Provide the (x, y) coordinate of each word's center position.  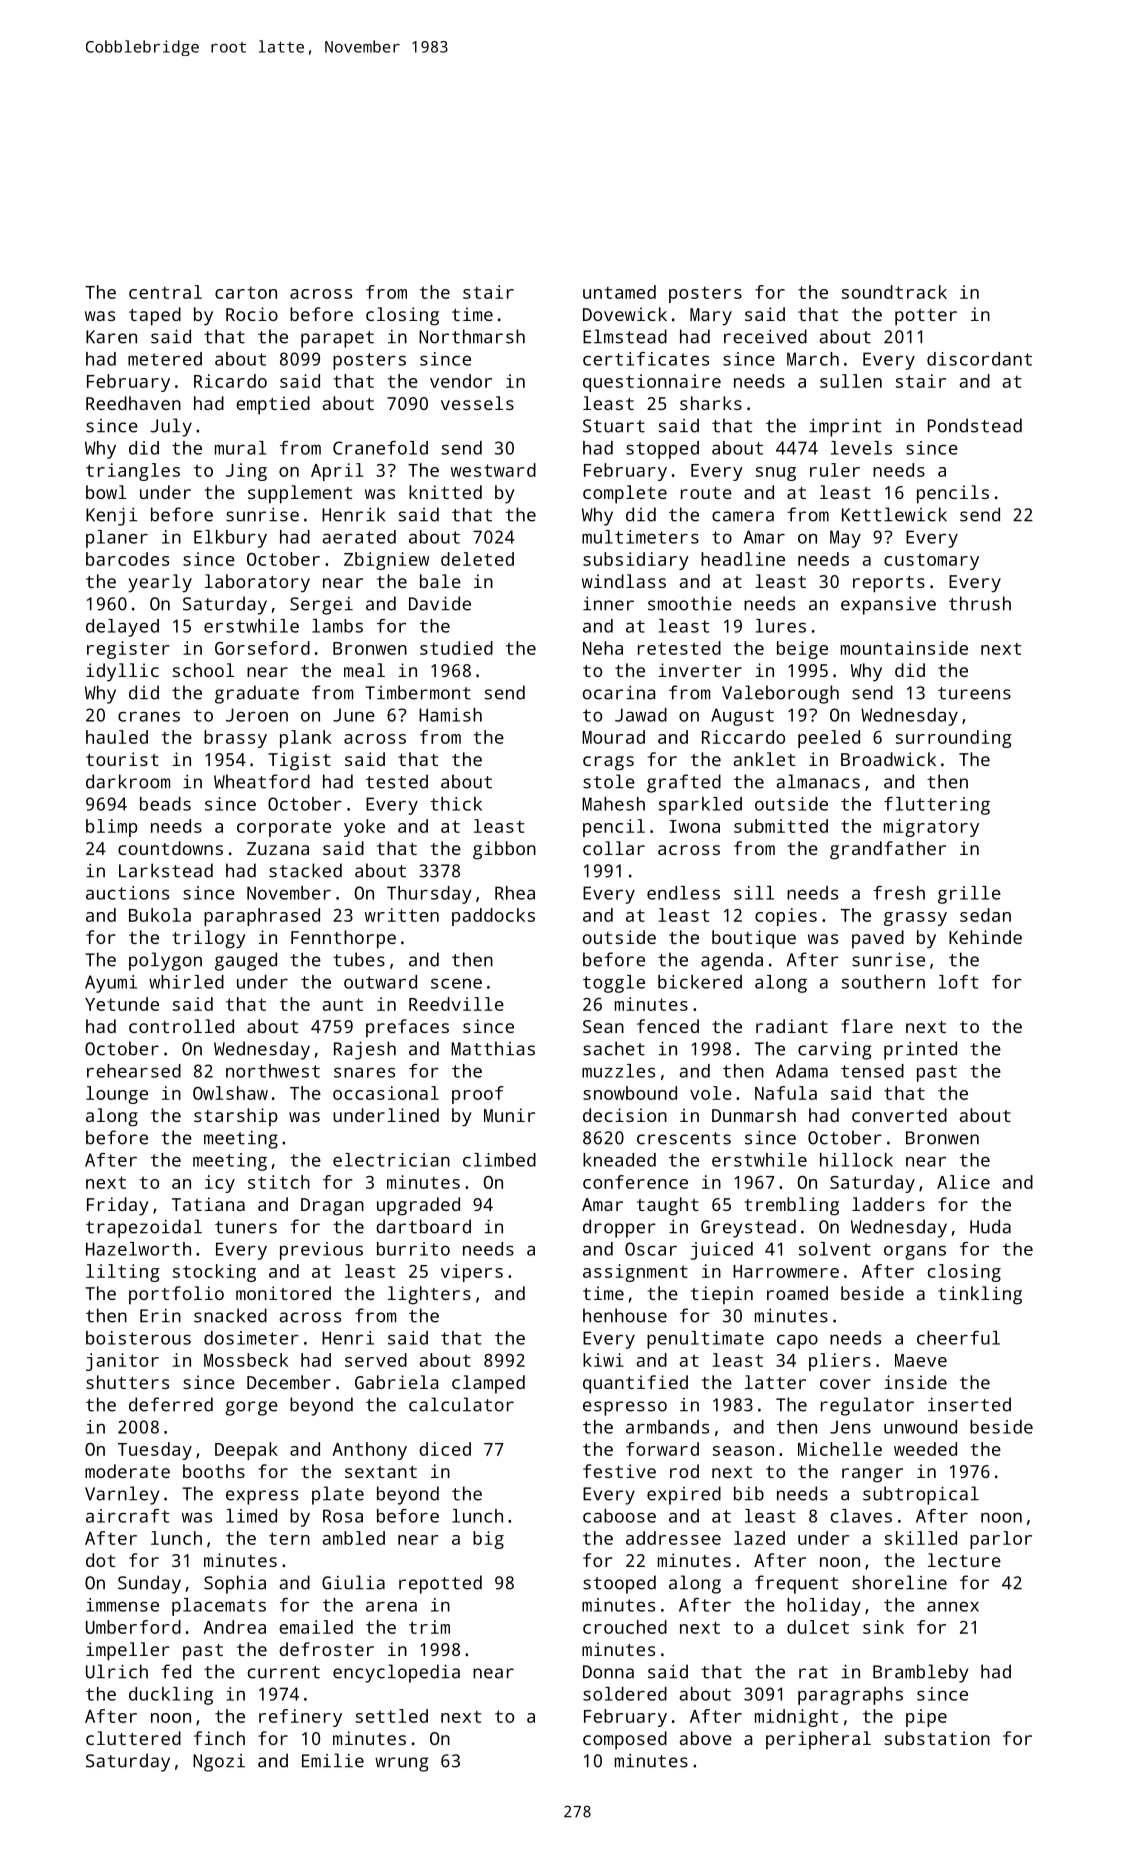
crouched (625, 1627)
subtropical (921, 1495)
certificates (646, 359)
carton (246, 292)
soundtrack (894, 292)
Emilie (333, 1760)
